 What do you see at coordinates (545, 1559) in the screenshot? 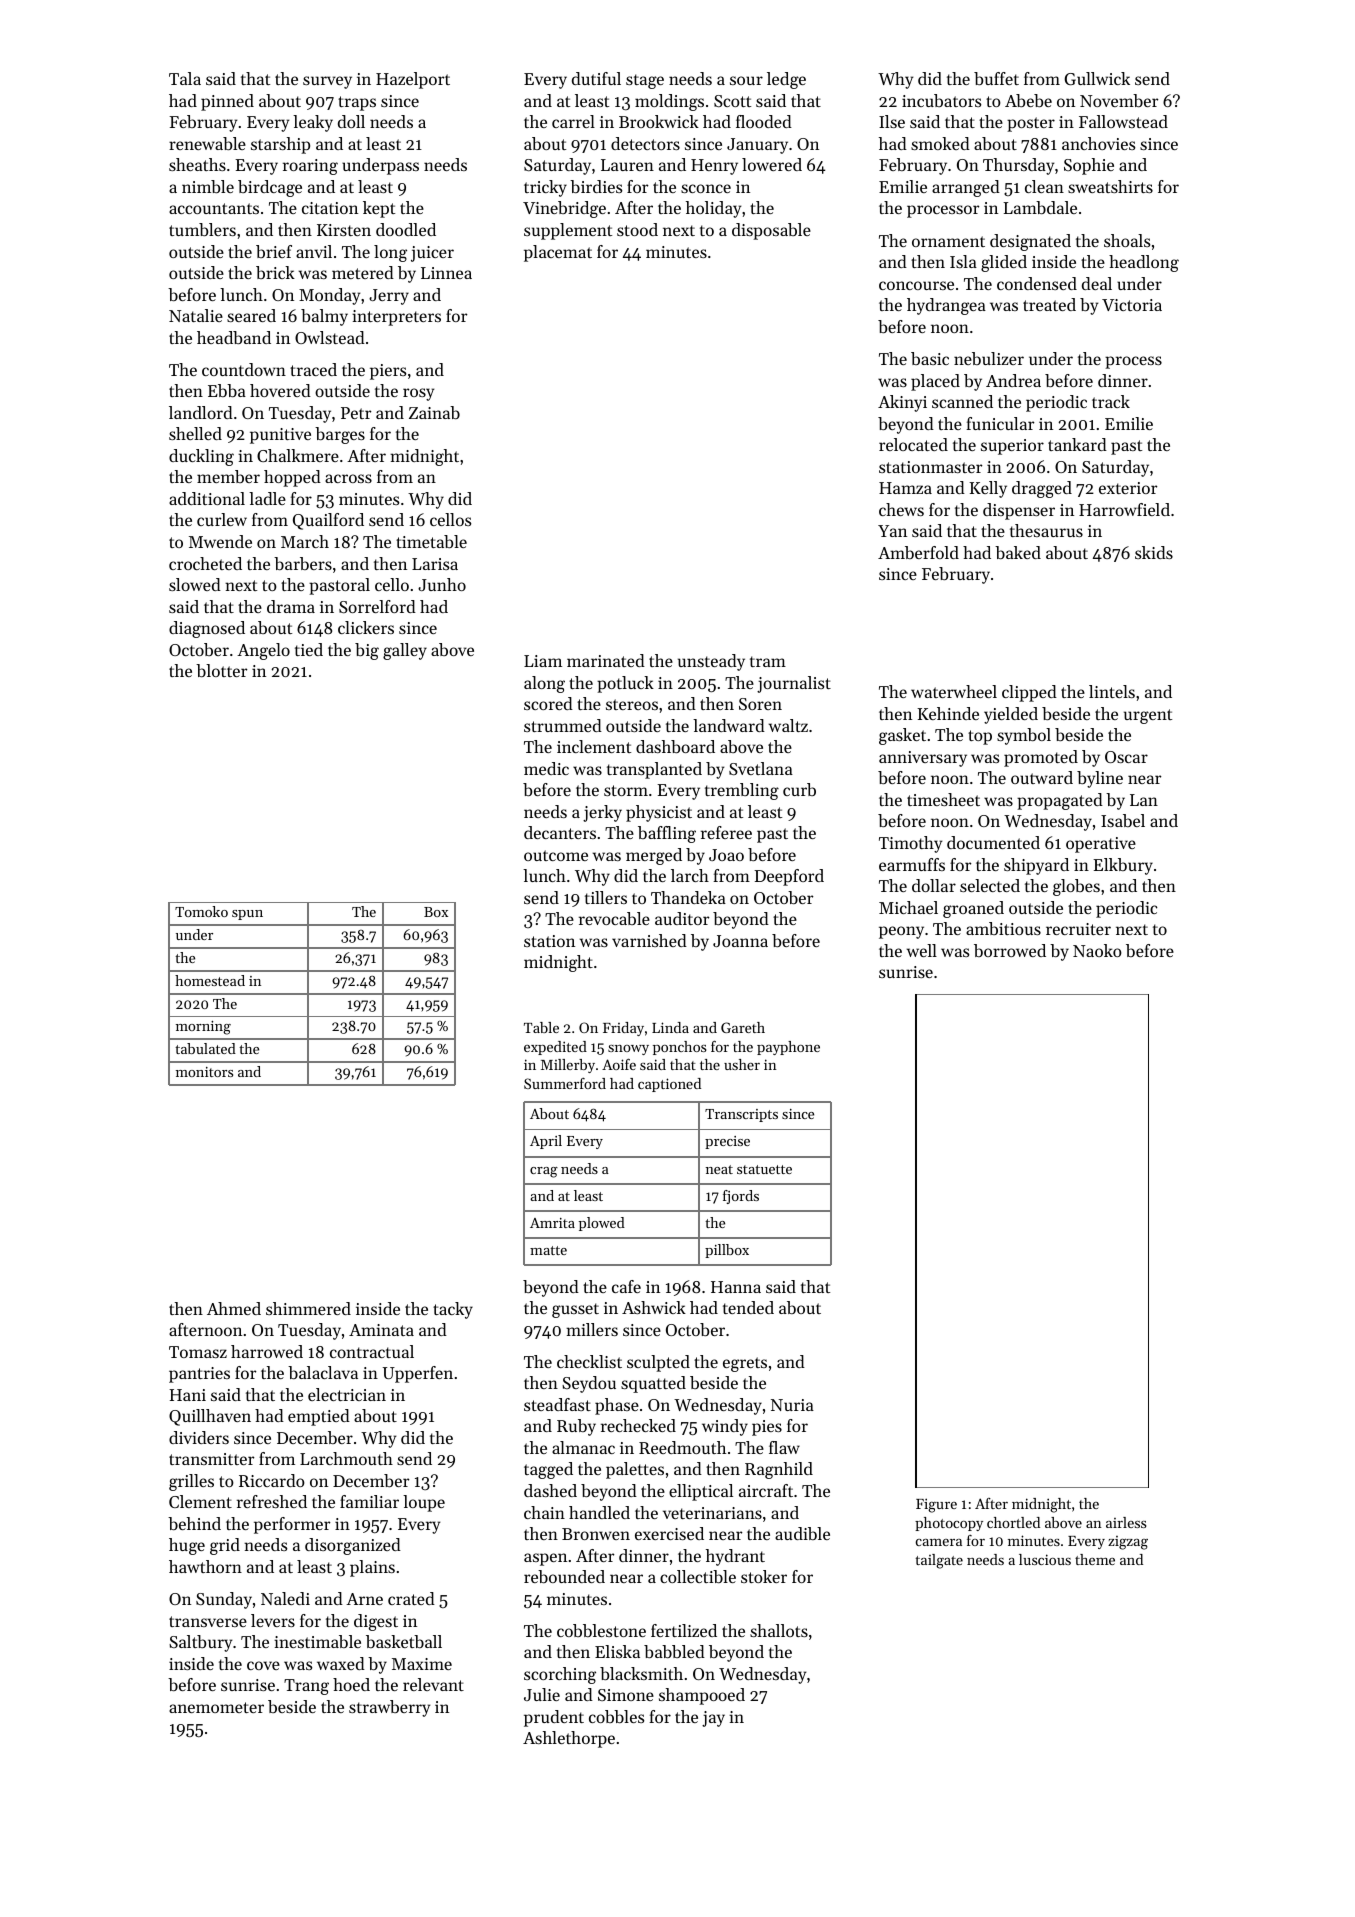
I see `aspen` at bounding box center [545, 1559].
